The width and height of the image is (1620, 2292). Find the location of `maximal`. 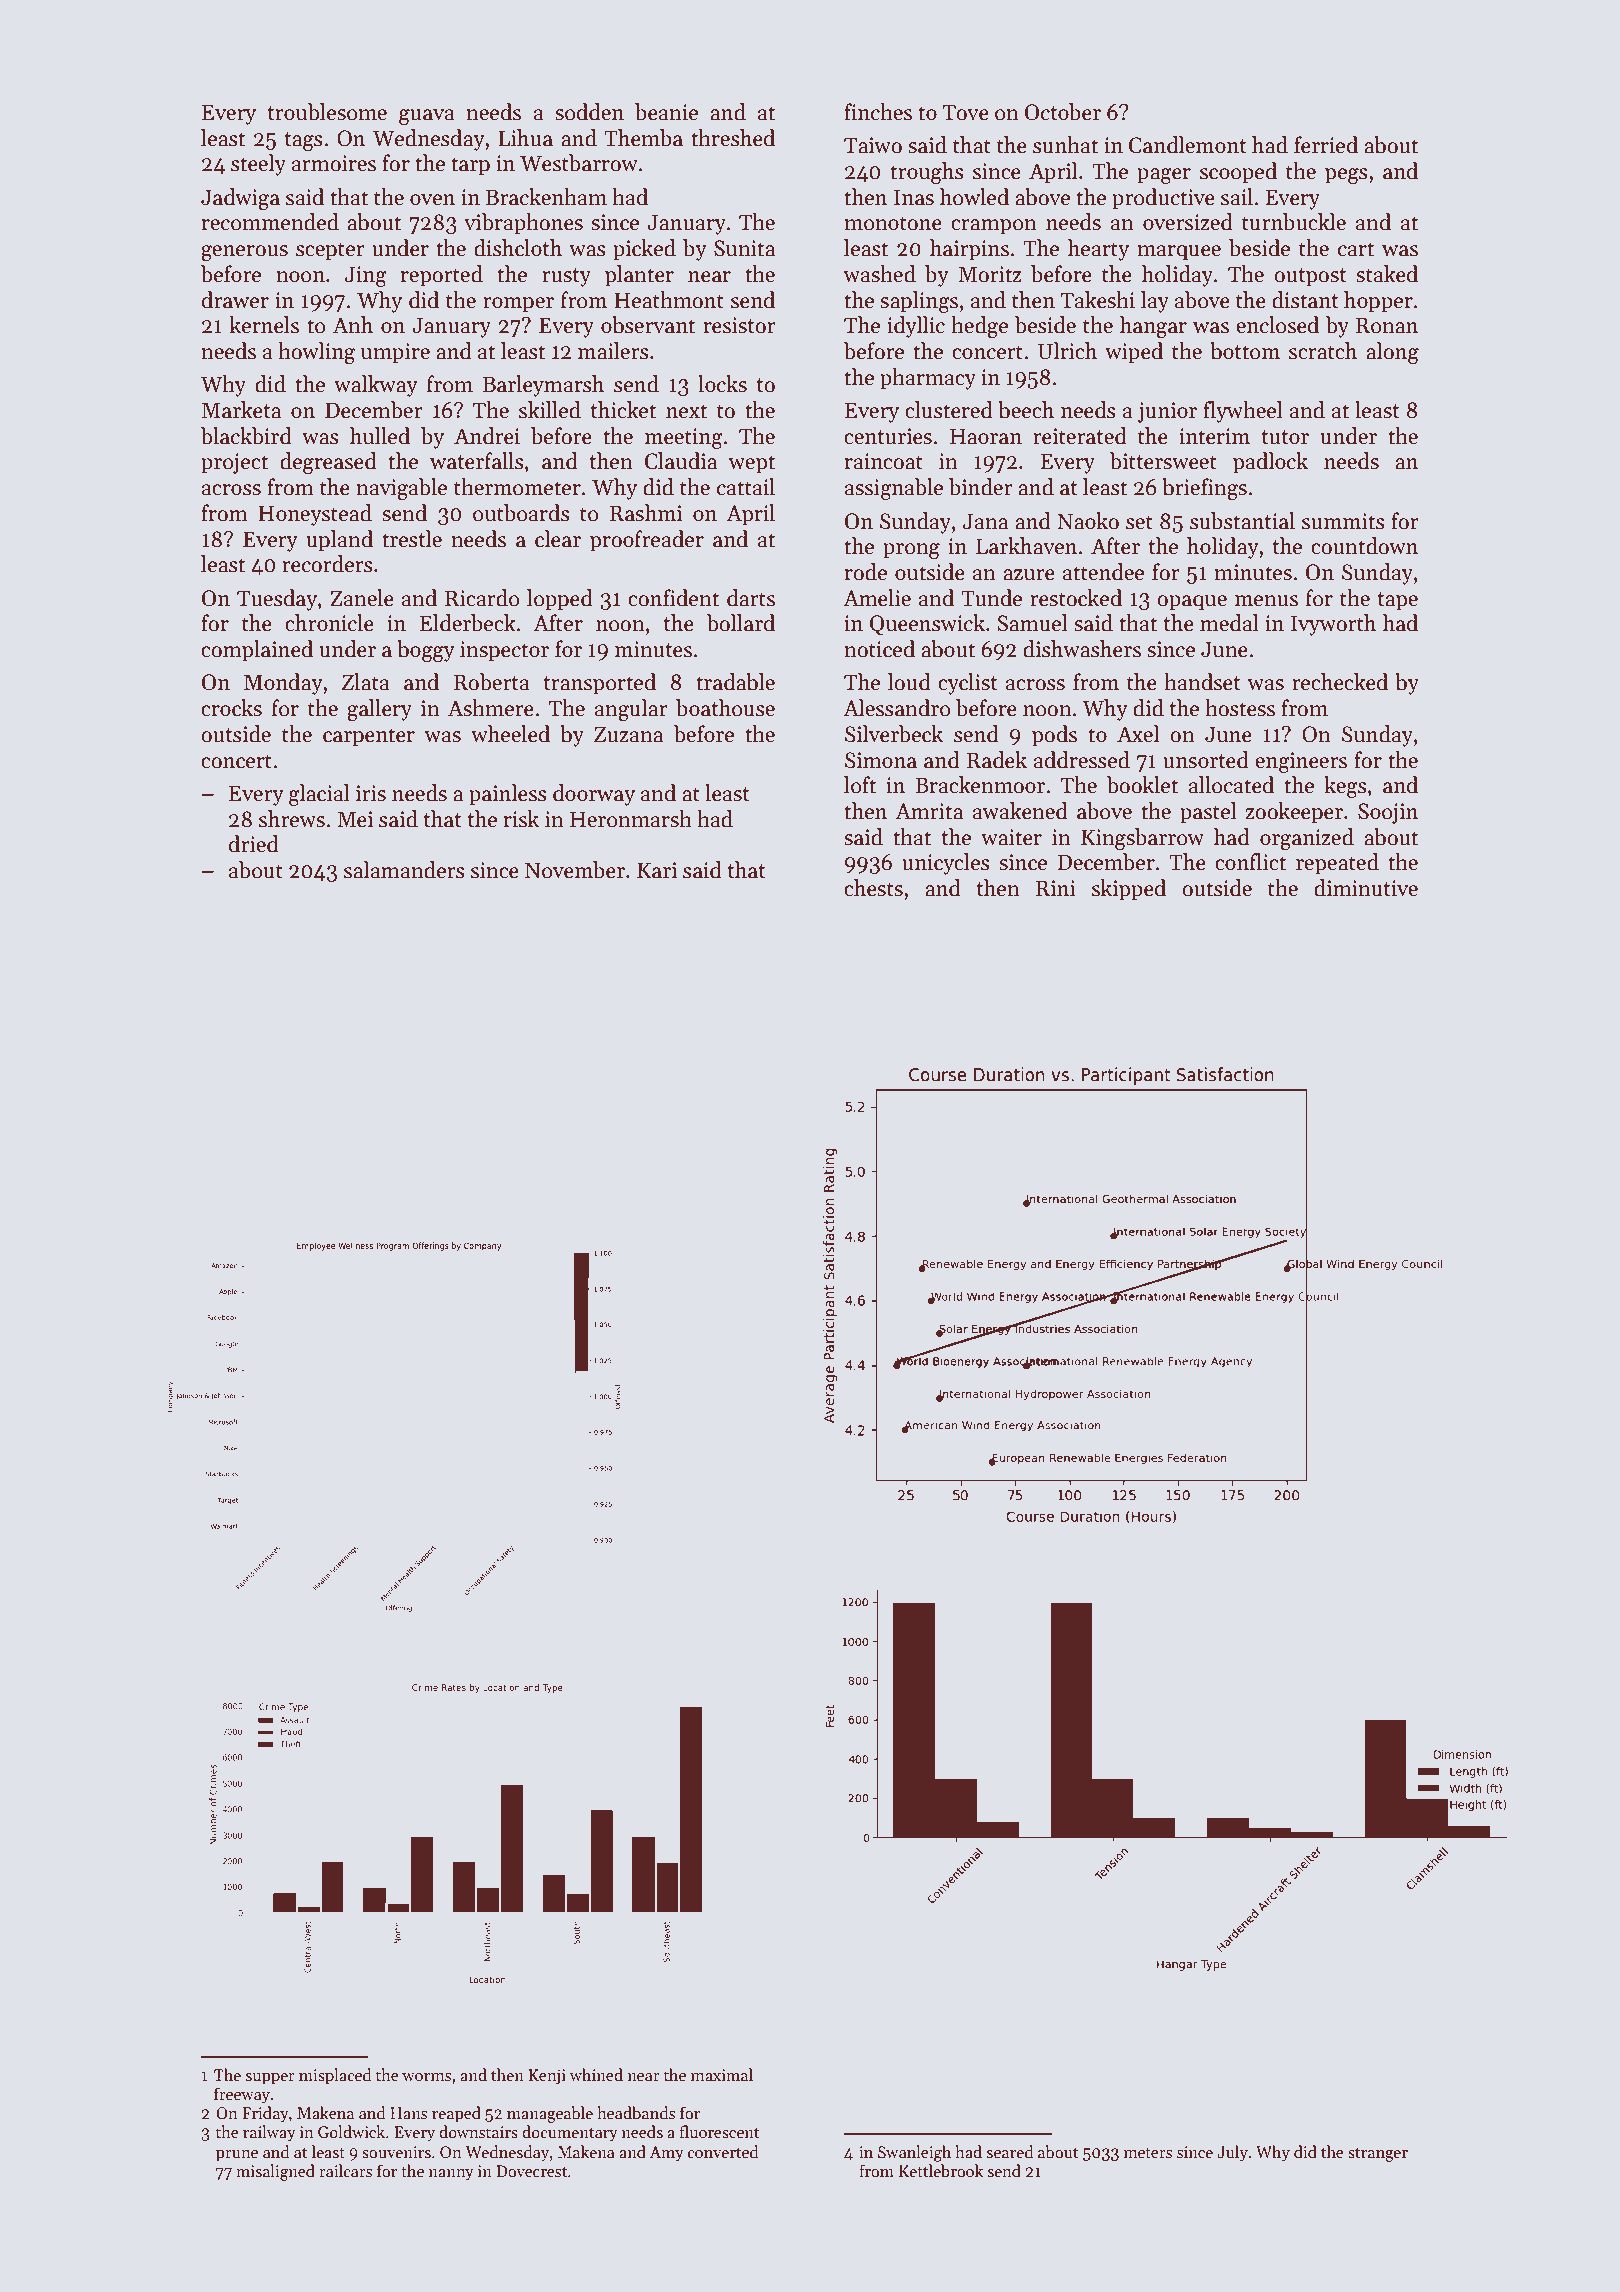

maximal is located at coordinates (721, 2074).
